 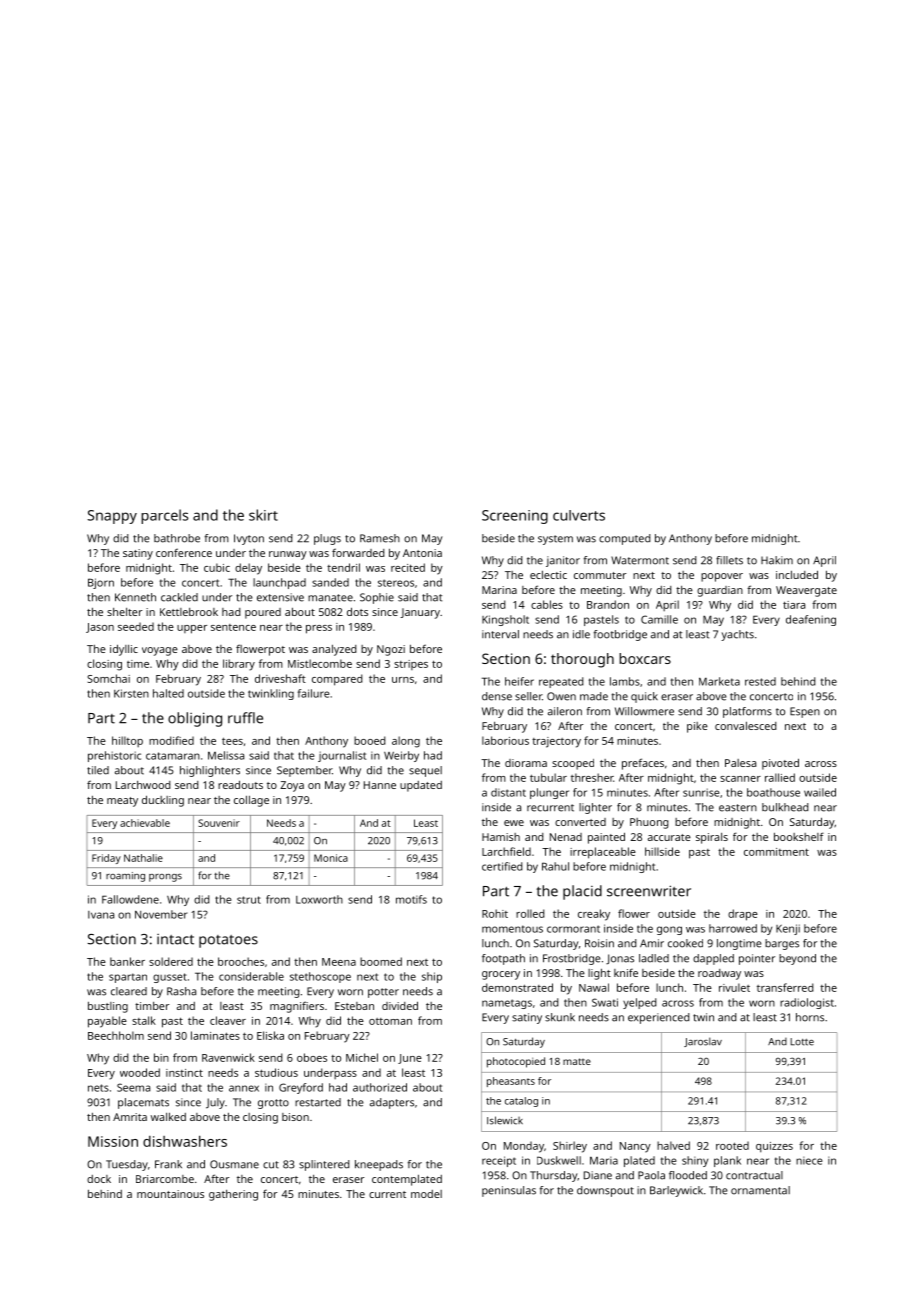 What do you see at coordinates (177, 538) in the screenshot?
I see `bathrobe` at bounding box center [177, 538].
